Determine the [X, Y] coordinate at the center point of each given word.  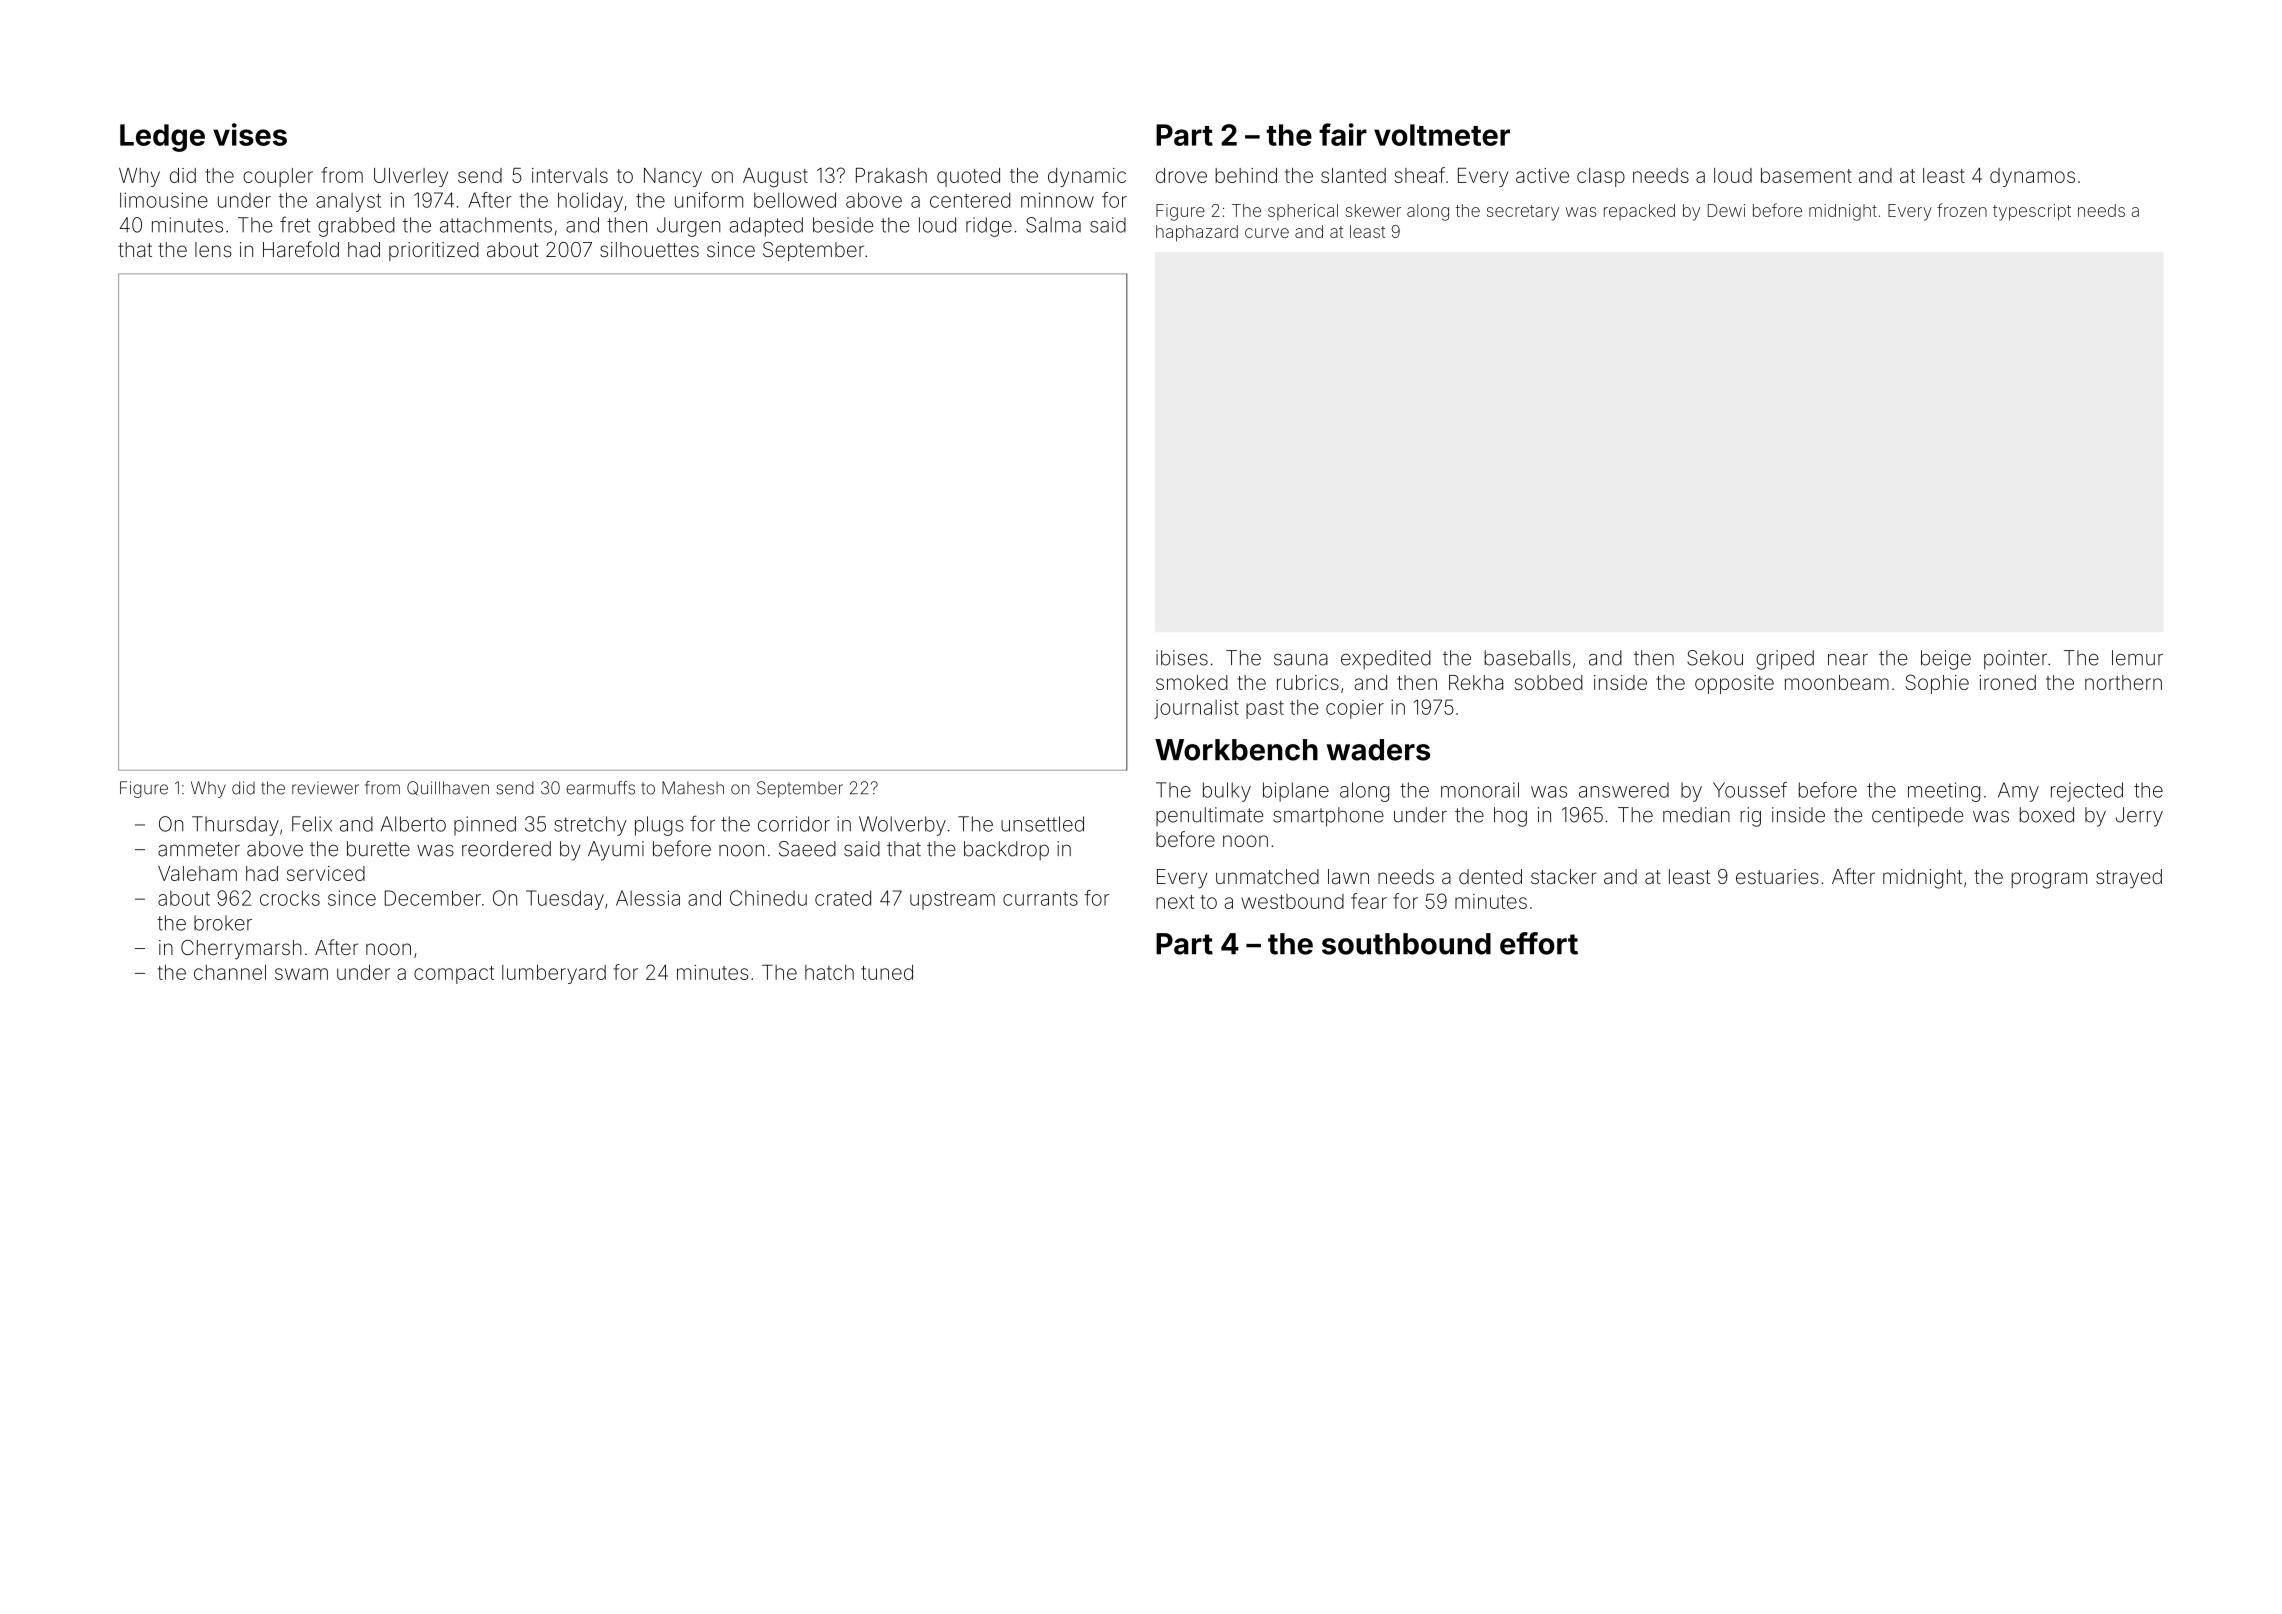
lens [213, 249]
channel [230, 972]
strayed [2129, 879]
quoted [968, 177]
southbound [1406, 944]
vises [250, 134]
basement [1806, 175]
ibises [1182, 658]
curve [1267, 233]
